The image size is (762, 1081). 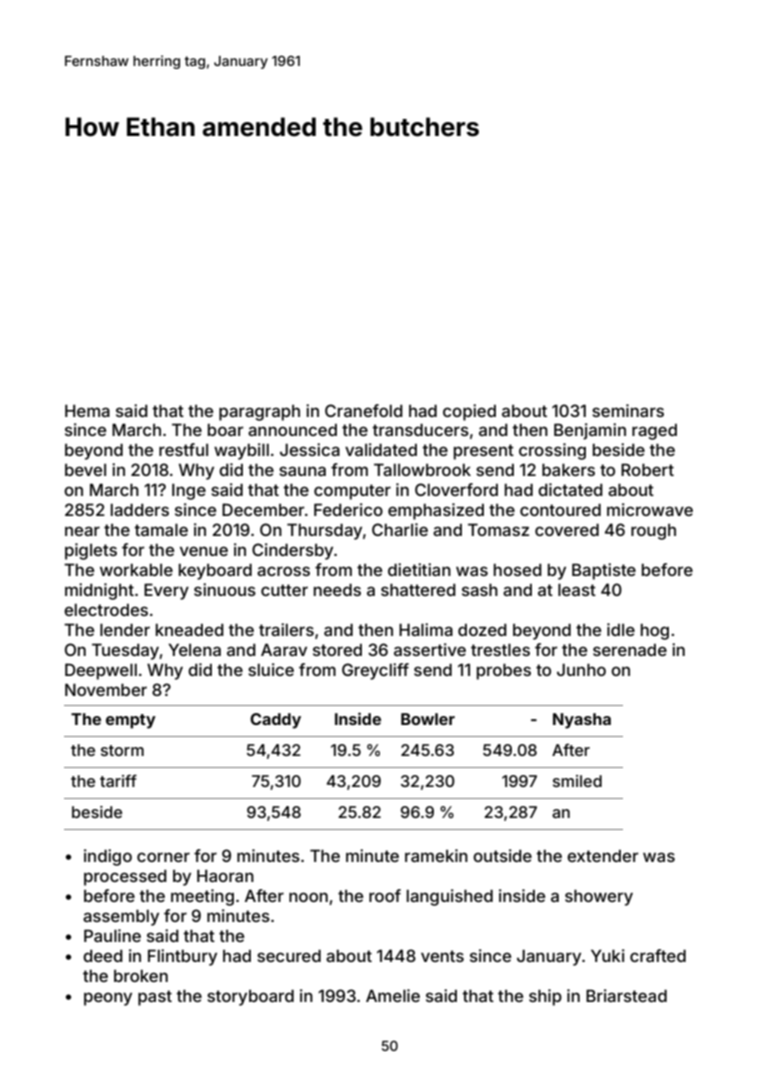 I want to click on validated, so click(x=381, y=449).
